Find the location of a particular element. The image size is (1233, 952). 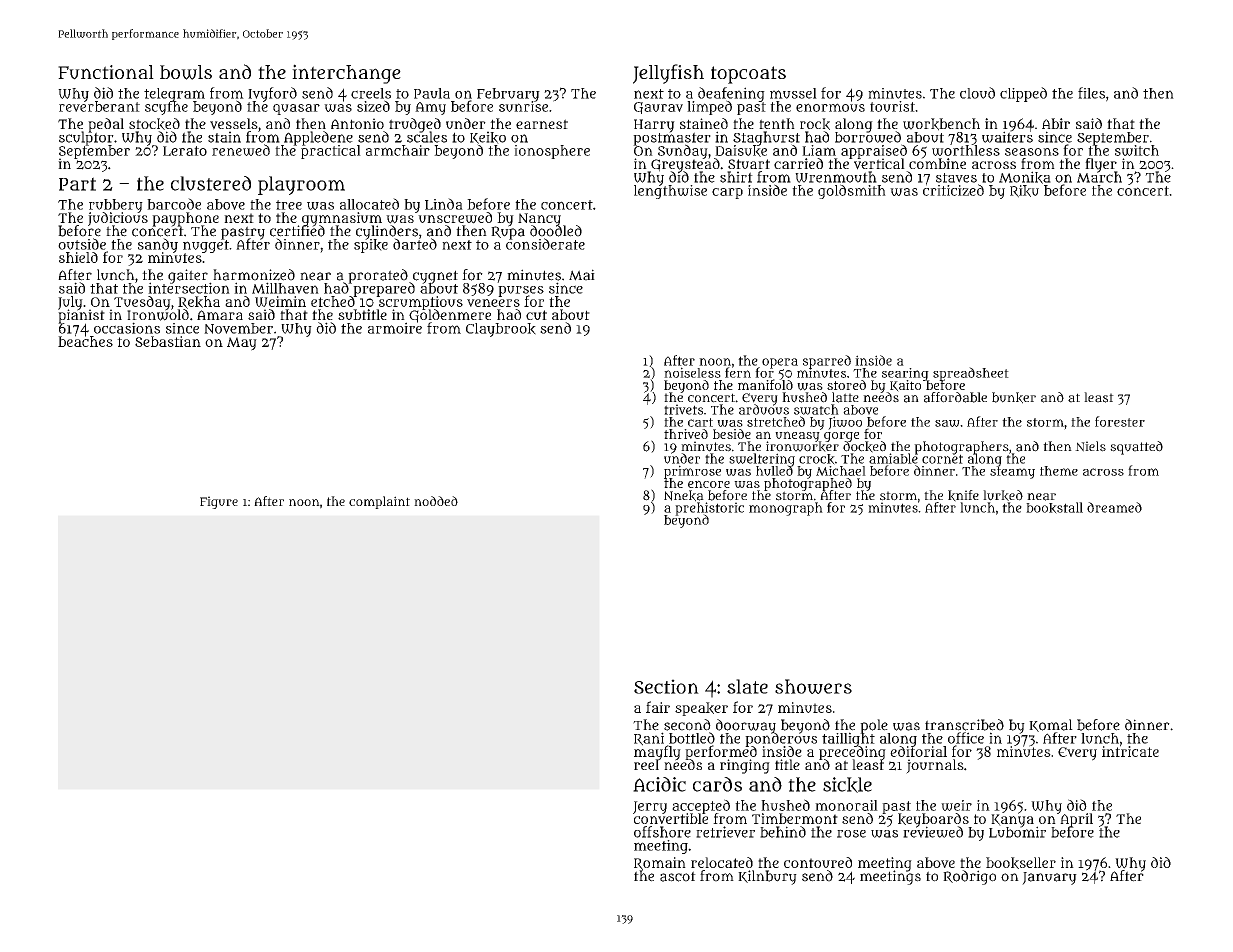

Figure is located at coordinates (219, 502).
